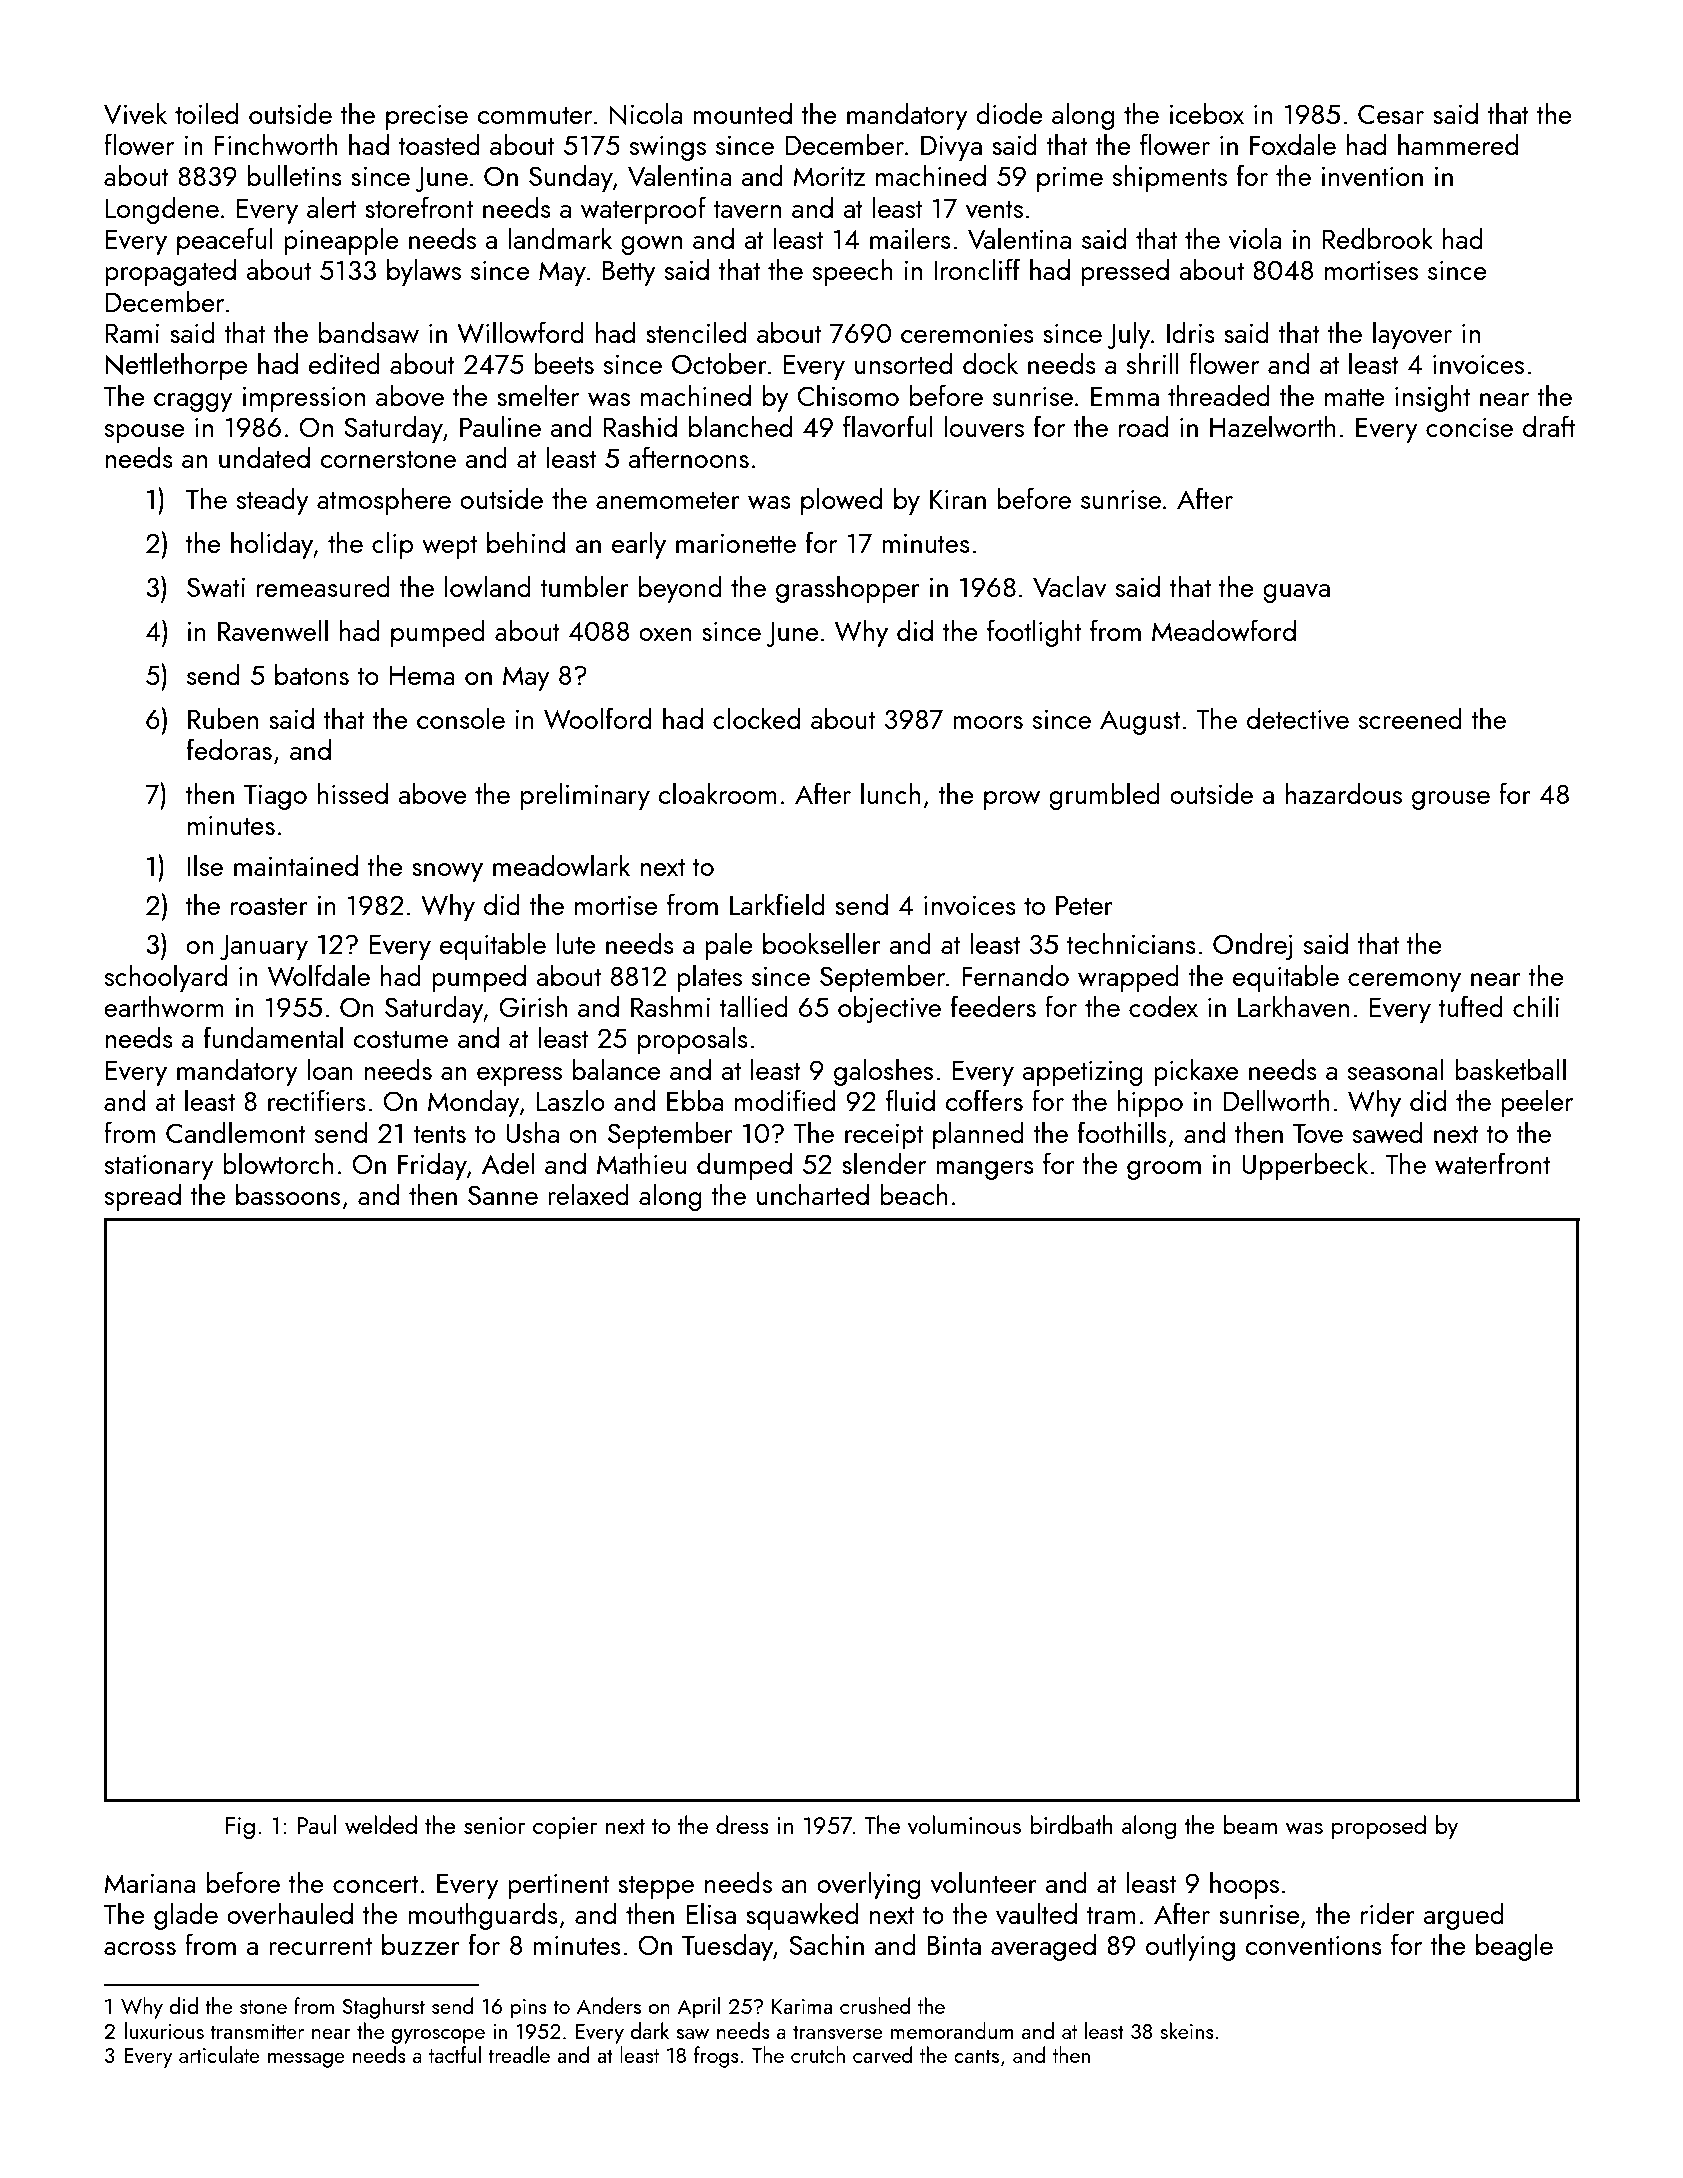 The height and width of the document is (2178, 1683). Describe the element at coordinates (1298, 718) in the document. I see `detective` at that location.
